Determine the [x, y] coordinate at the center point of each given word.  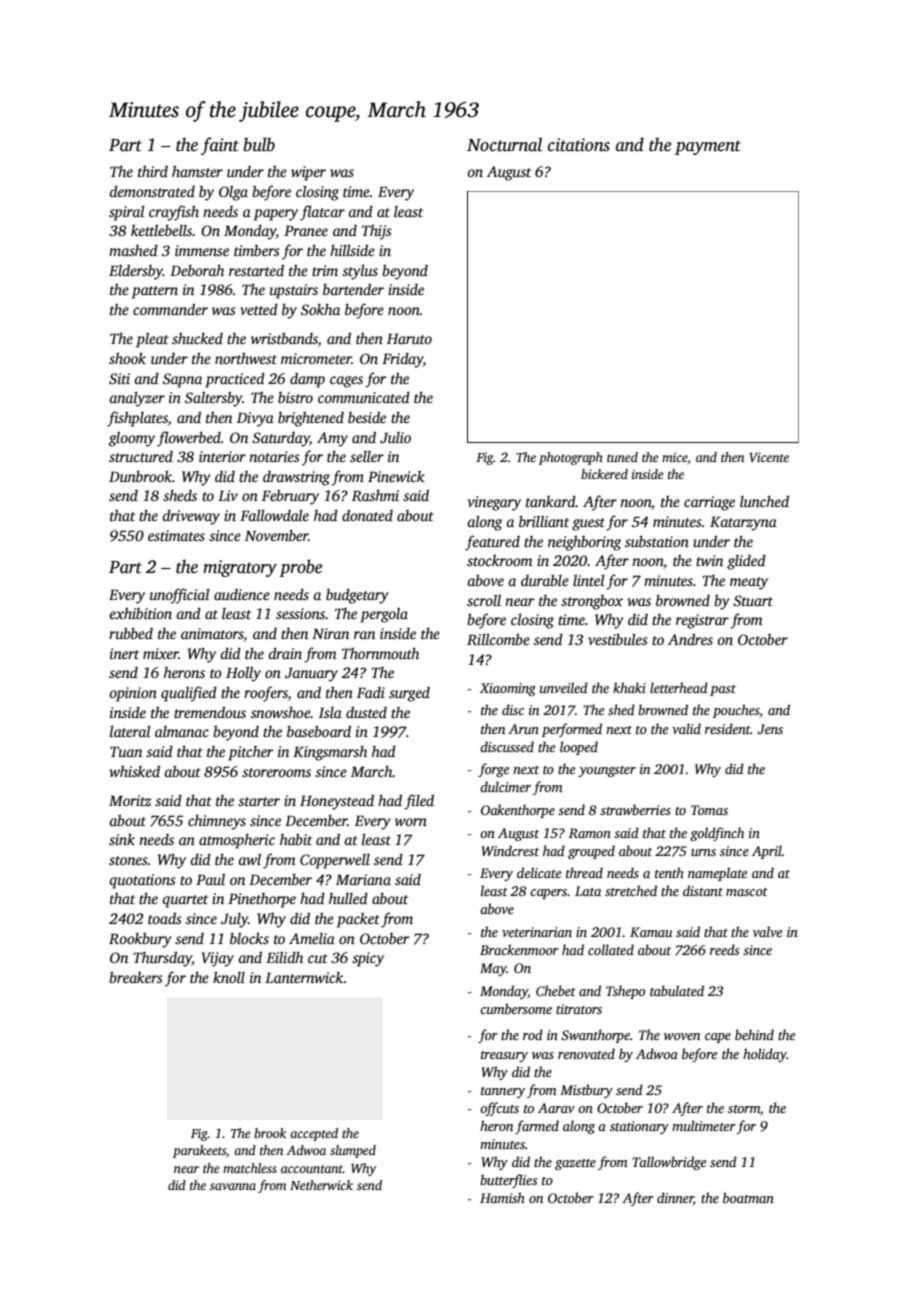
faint [220, 146]
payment [708, 147]
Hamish [502, 1197]
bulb [259, 144]
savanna [233, 1186]
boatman [748, 1197]
